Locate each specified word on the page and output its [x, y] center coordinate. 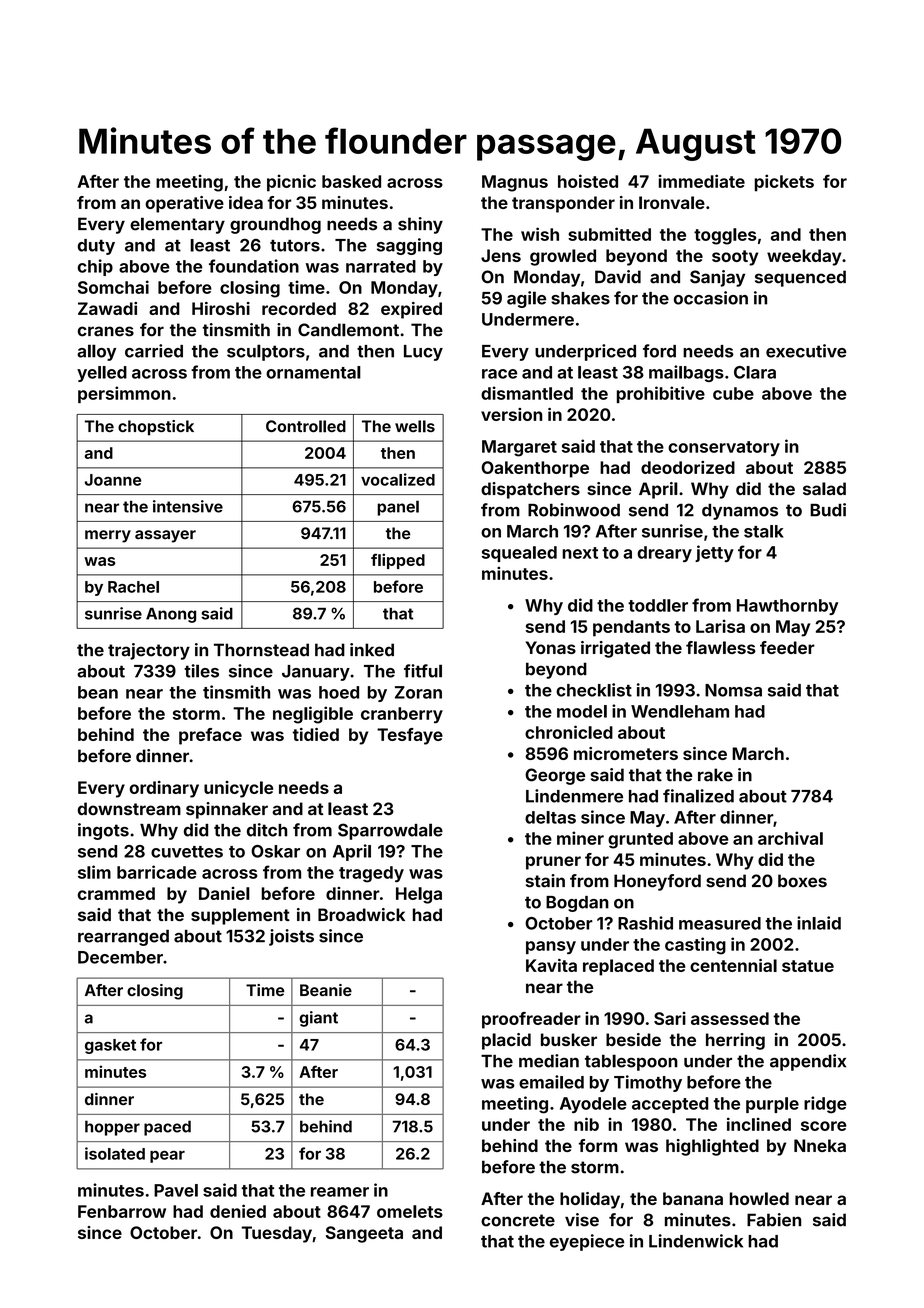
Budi [828, 510]
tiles [201, 671]
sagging [409, 246]
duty [96, 247]
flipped [398, 561]
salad [824, 488]
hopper [112, 1128]
